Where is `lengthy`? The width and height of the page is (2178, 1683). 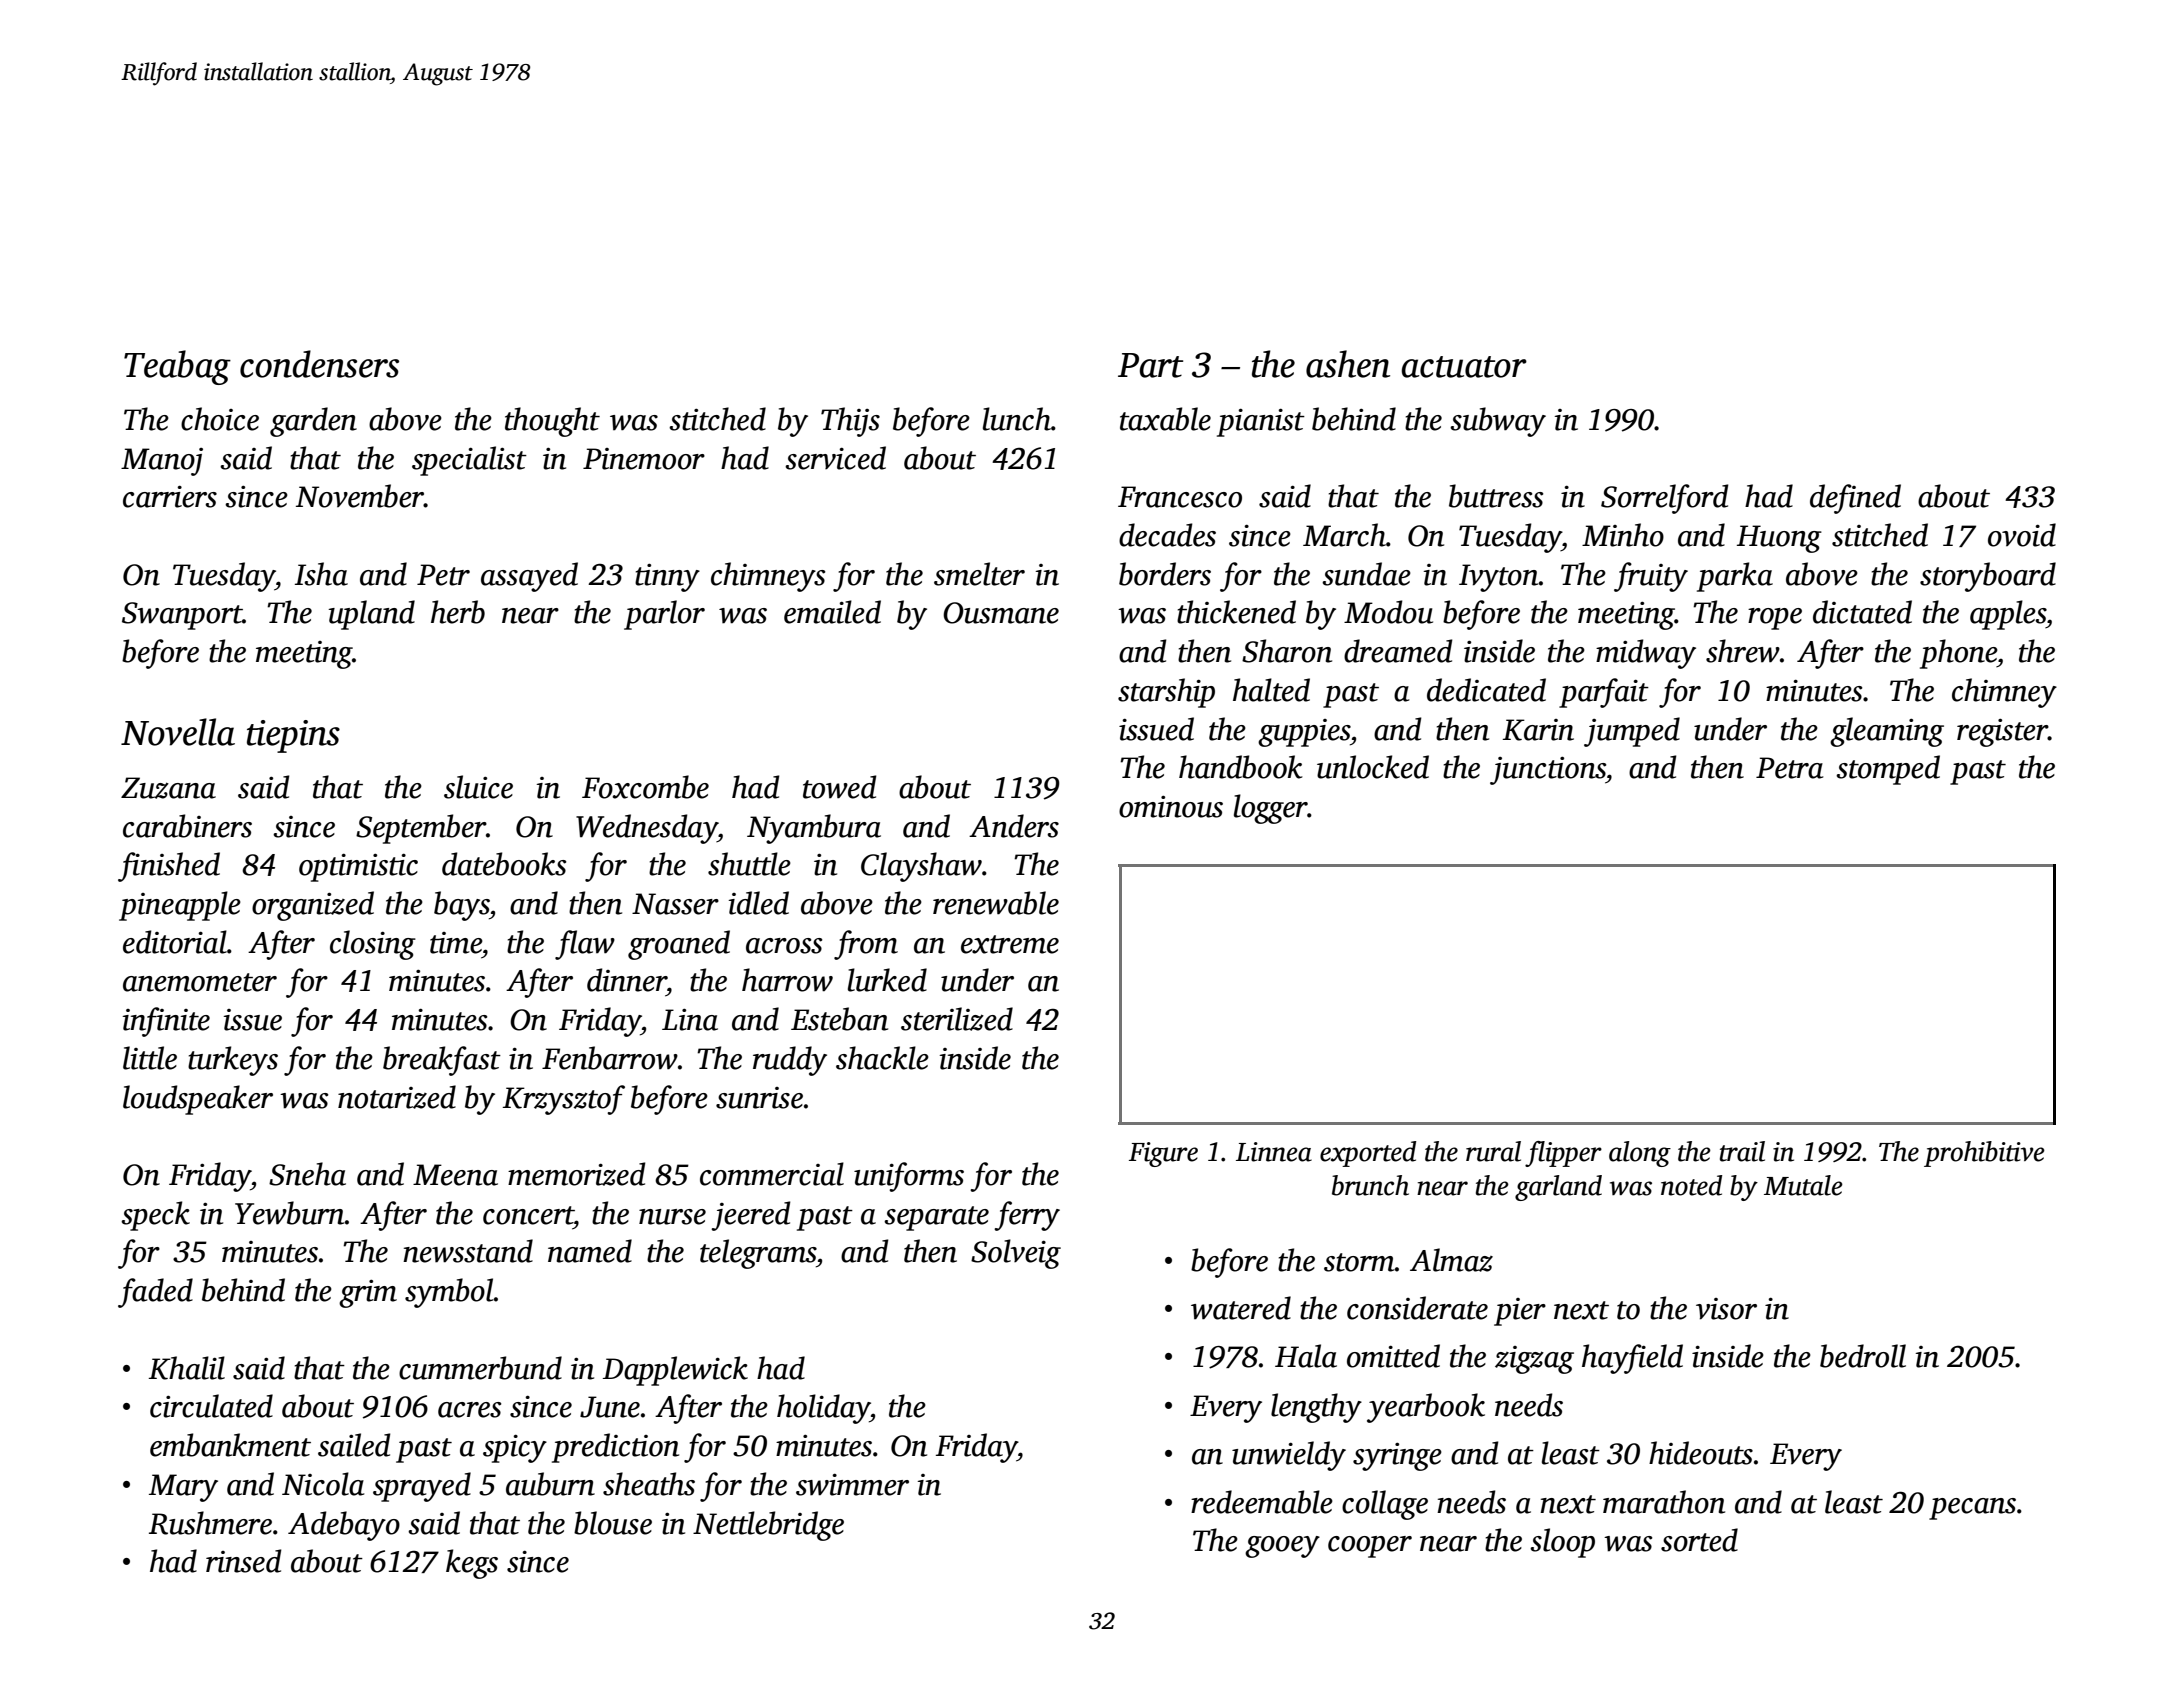 lengthy is located at coordinates (1316, 1408).
